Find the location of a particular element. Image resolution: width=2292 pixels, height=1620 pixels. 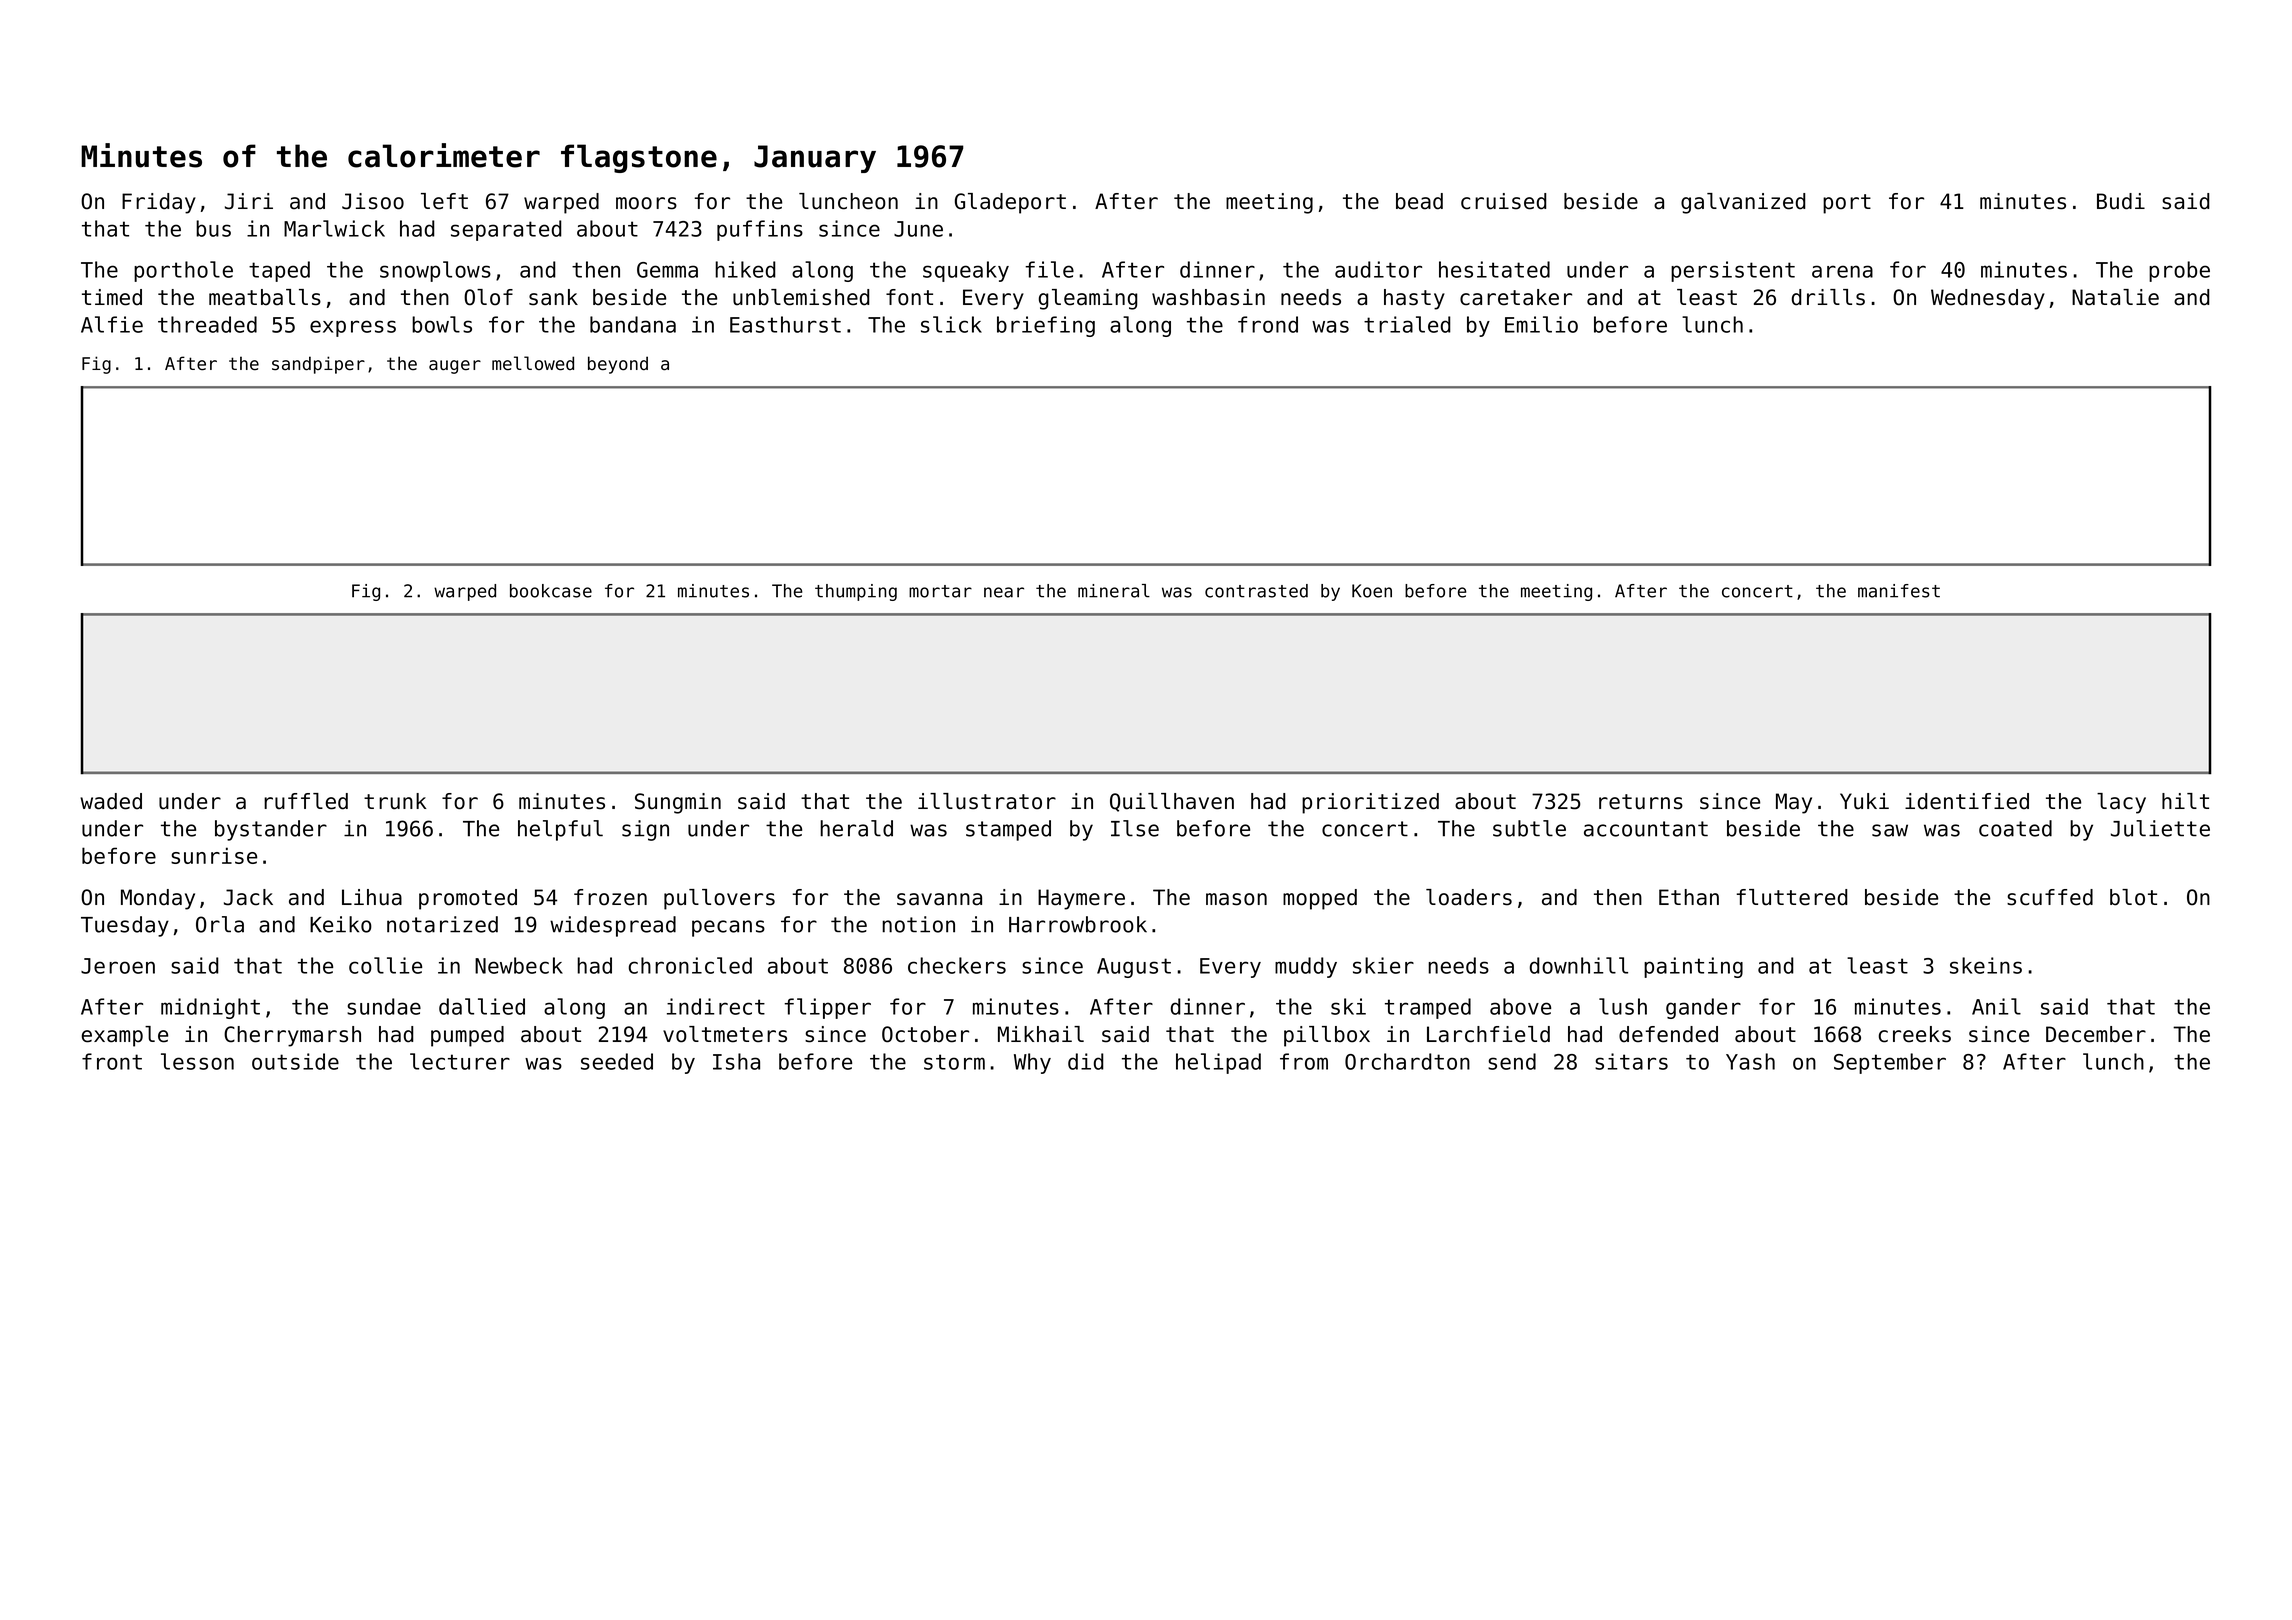

left is located at coordinates (444, 201).
